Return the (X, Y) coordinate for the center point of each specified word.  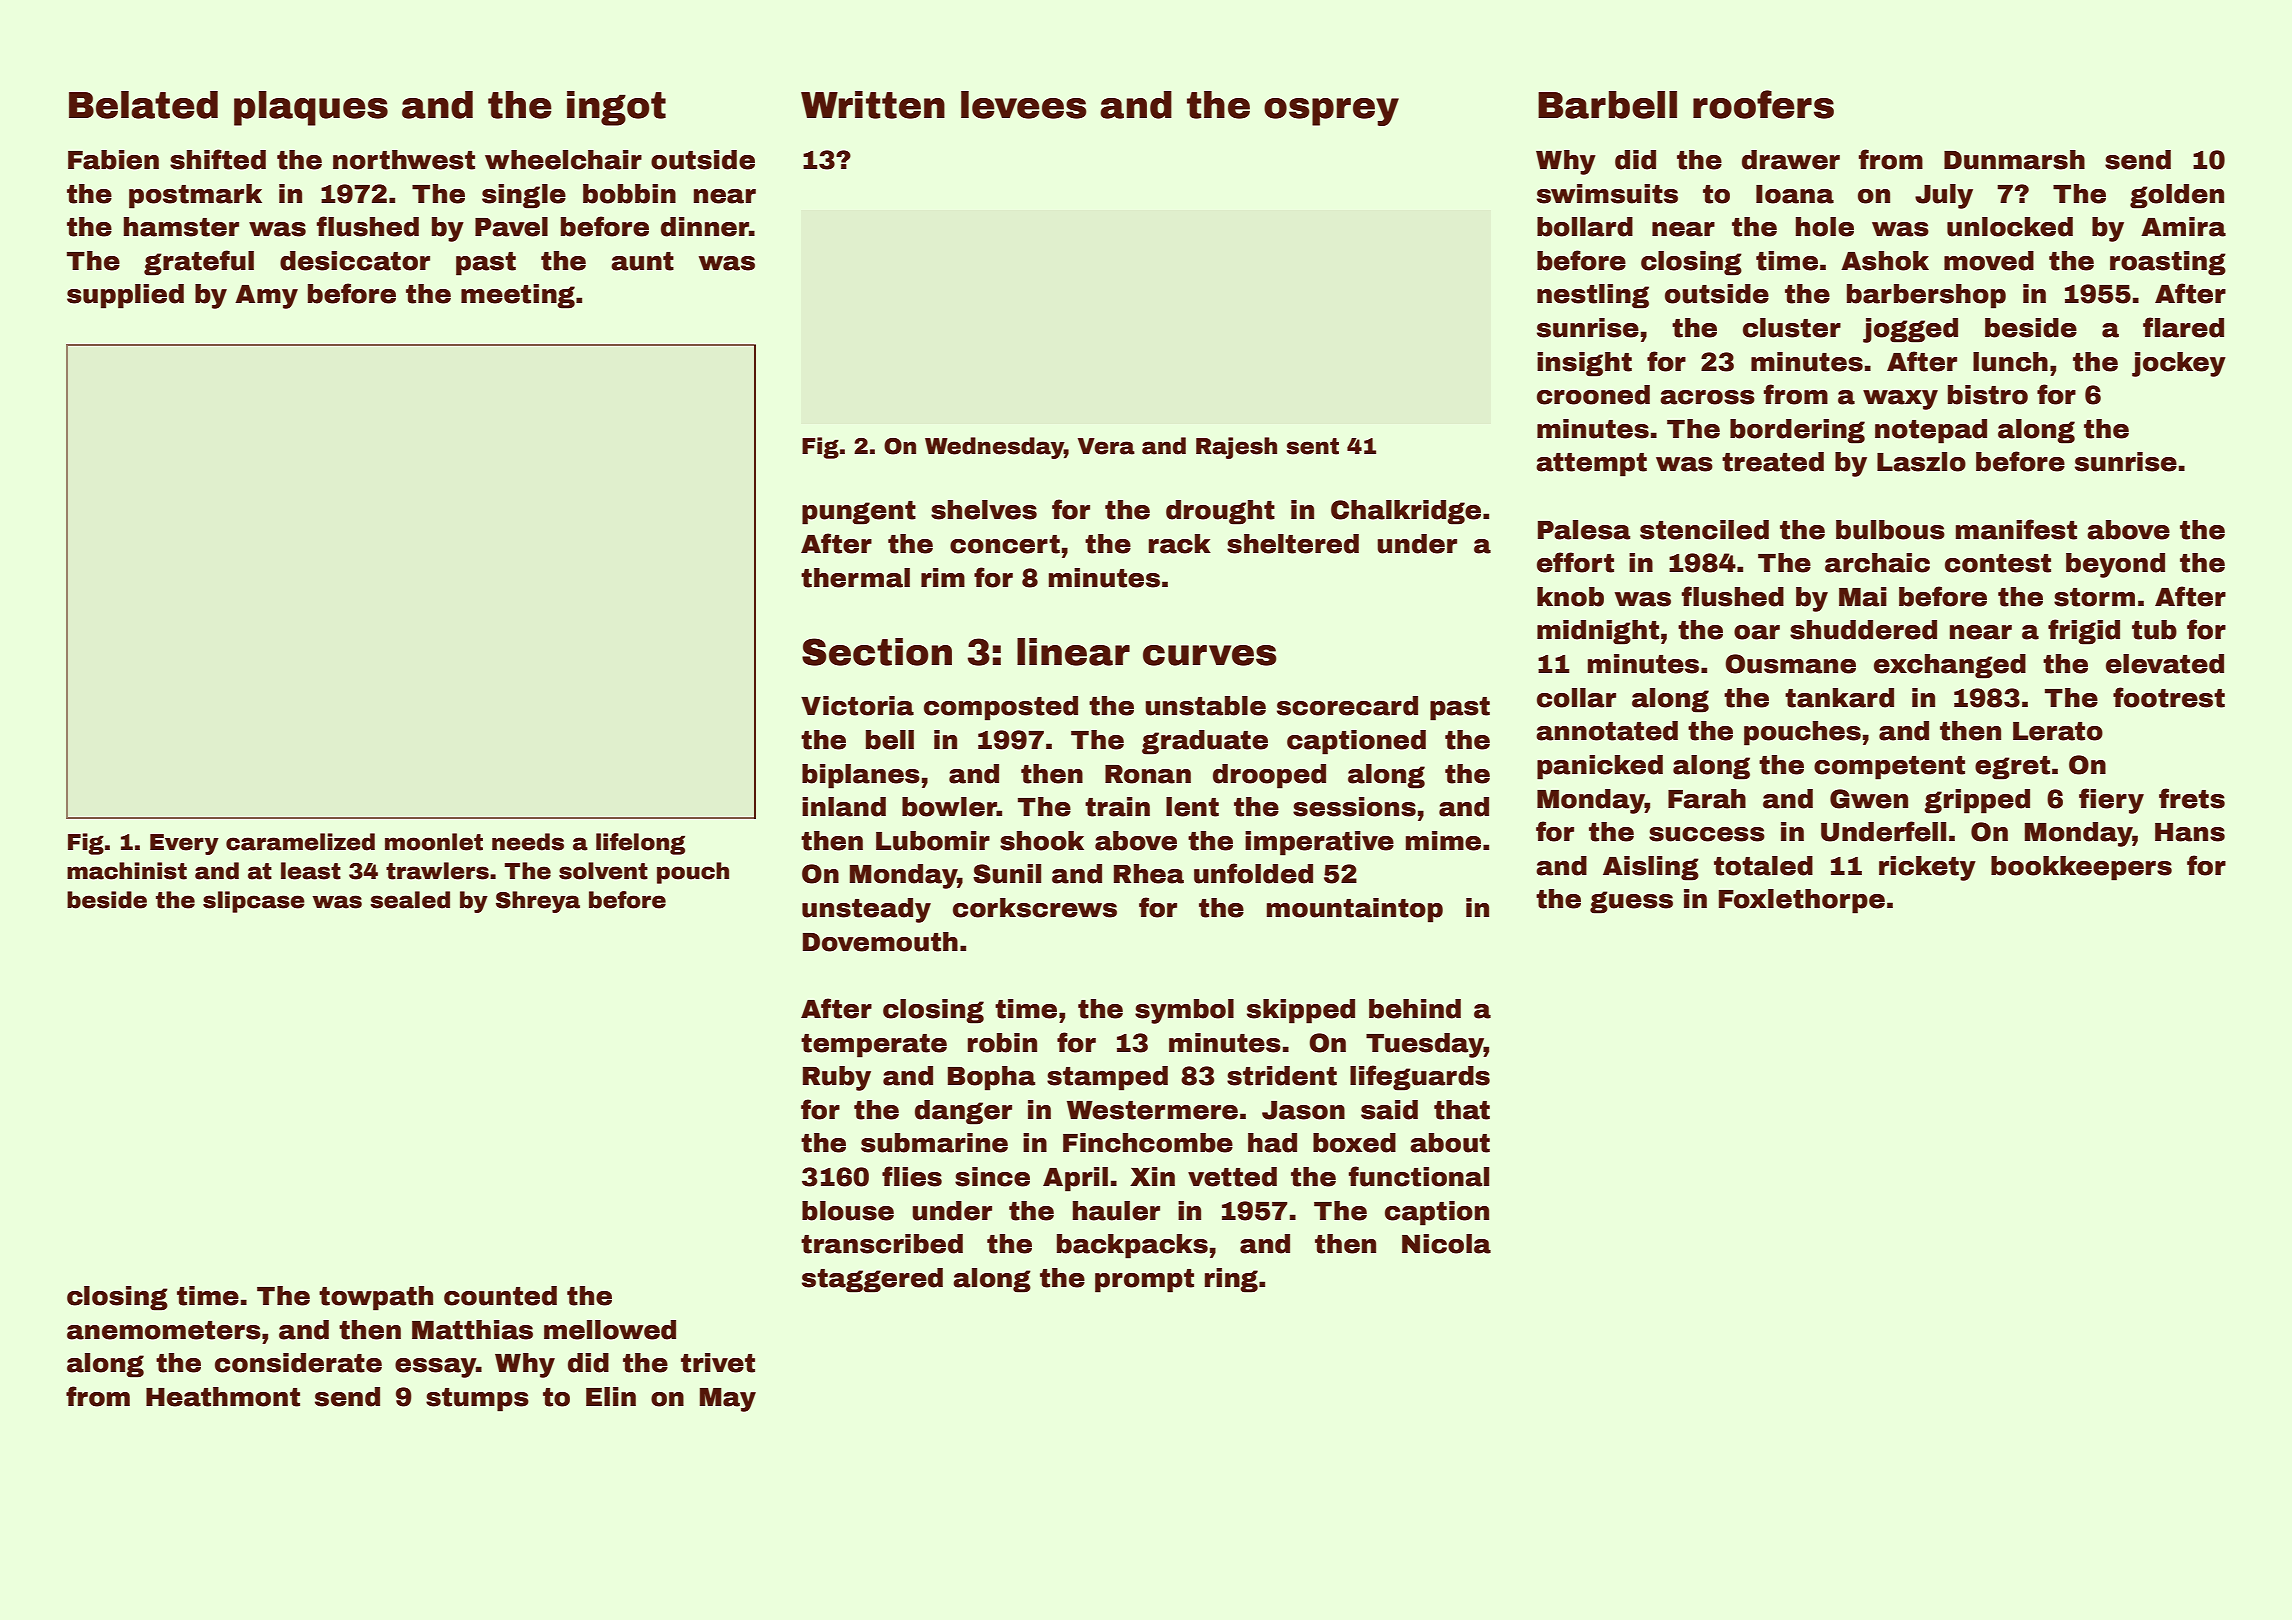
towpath (376, 1298)
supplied (125, 296)
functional (1419, 1176)
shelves (984, 510)
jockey (2179, 364)
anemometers (164, 1330)
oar (1757, 632)
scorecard (1347, 706)
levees (1024, 105)
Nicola (1446, 1244)
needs (528, 842)
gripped (1977, 801)
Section (877, 652)
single (524, 196)
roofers (1763, 104)
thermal (855, 578)
